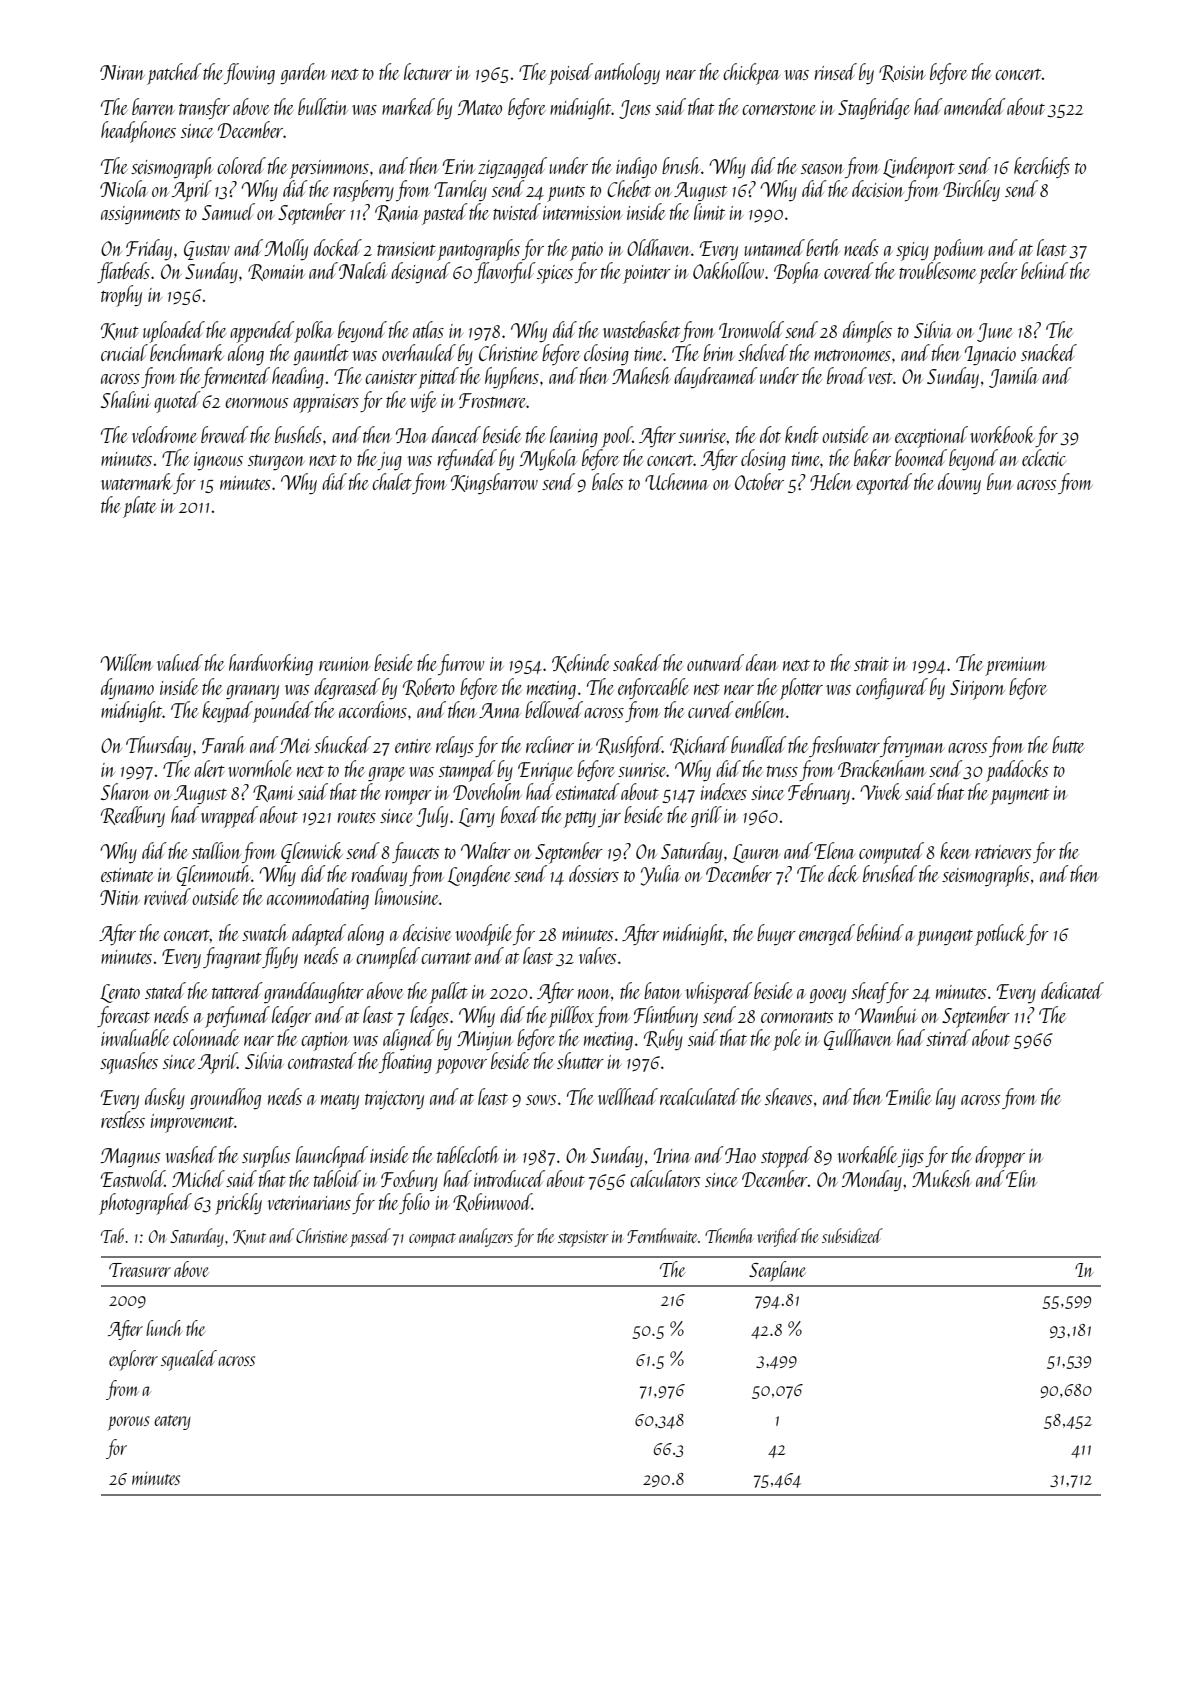 The image size is (1202, 1700). What do you see at coordinates (412, 435) in the page?
I see `Hoa` at bounding box center [412, 435].
